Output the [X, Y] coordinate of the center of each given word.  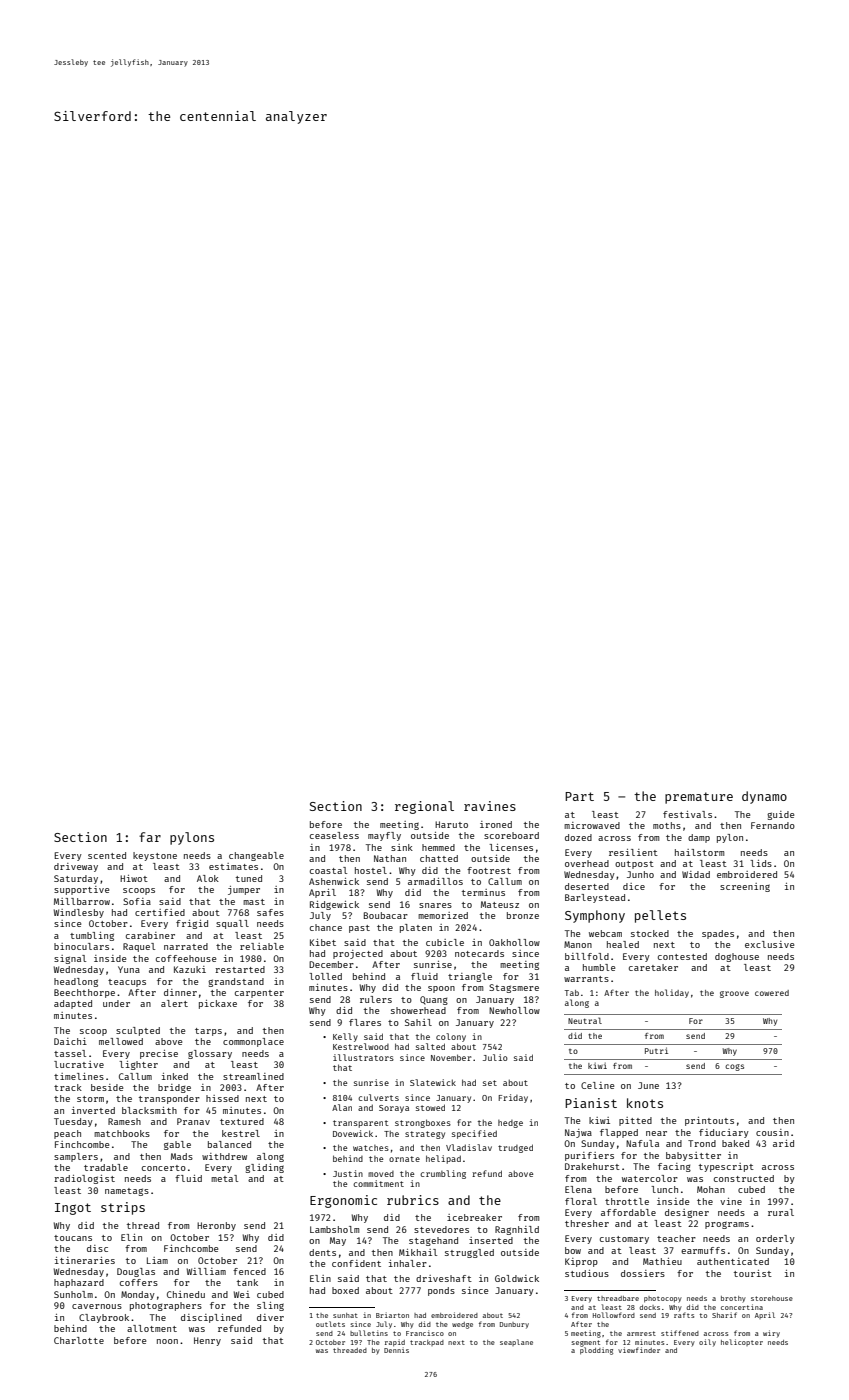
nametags [127, 1192]
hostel [371, 870]
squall [232, 924]
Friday [513, 1098]
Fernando [773, 825]
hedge [510, 1124]
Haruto [451, 824]
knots [645, 1103]
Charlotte [79, 1340]
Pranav [193, 1121]
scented [107, 855]
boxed [345, 1290]
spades [718, 934]
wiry [771, 1334]
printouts [709, 1121]
